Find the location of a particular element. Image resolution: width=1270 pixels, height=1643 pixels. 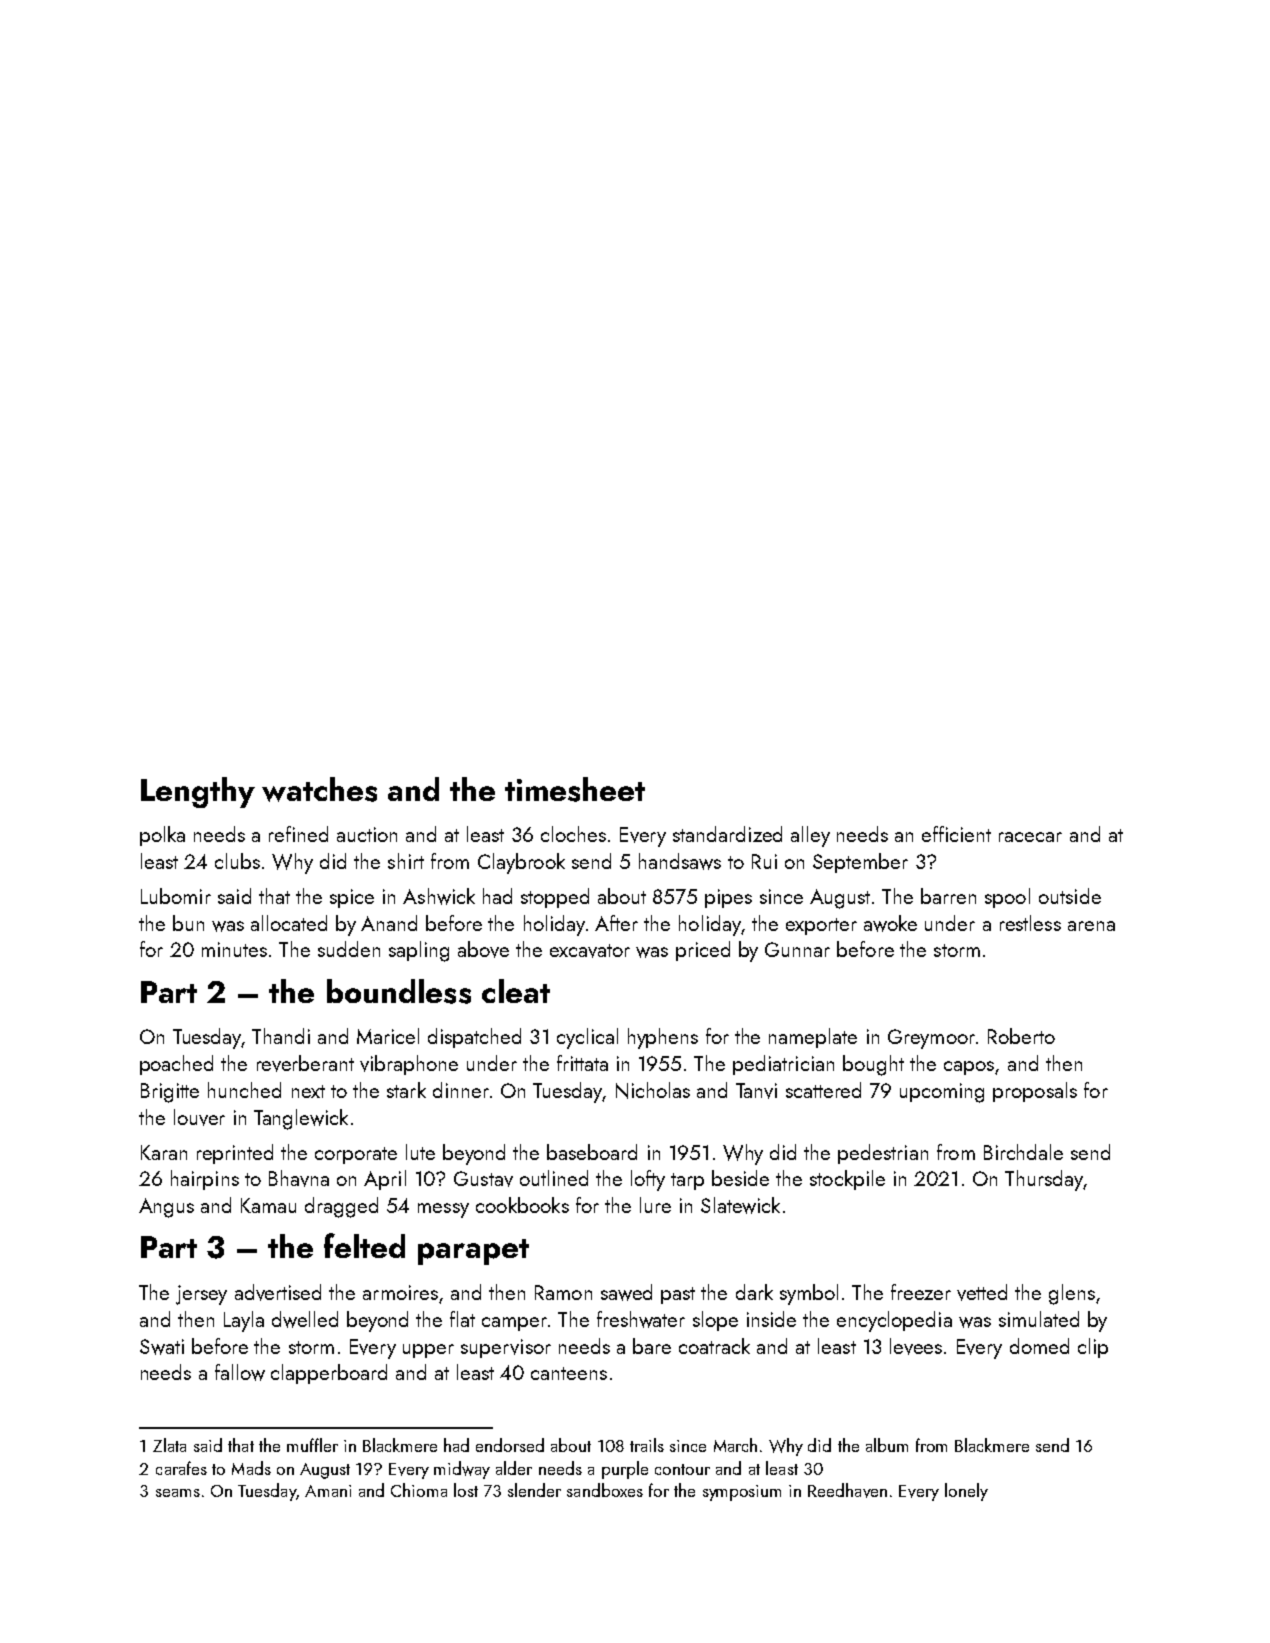

freezer is located at coordinates (921, 1292).
